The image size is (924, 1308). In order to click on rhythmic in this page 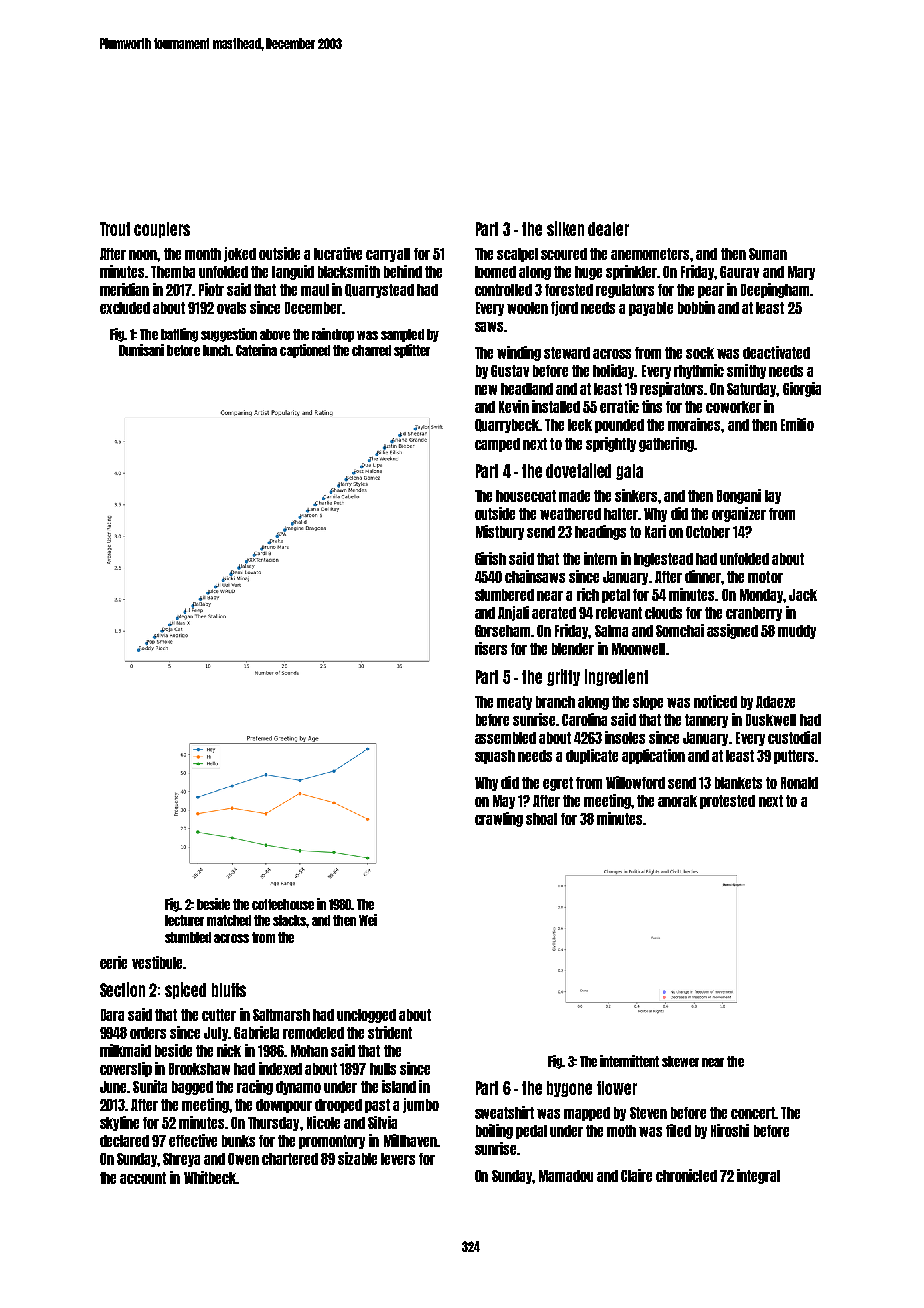, I will do `click(699, 371)`.
